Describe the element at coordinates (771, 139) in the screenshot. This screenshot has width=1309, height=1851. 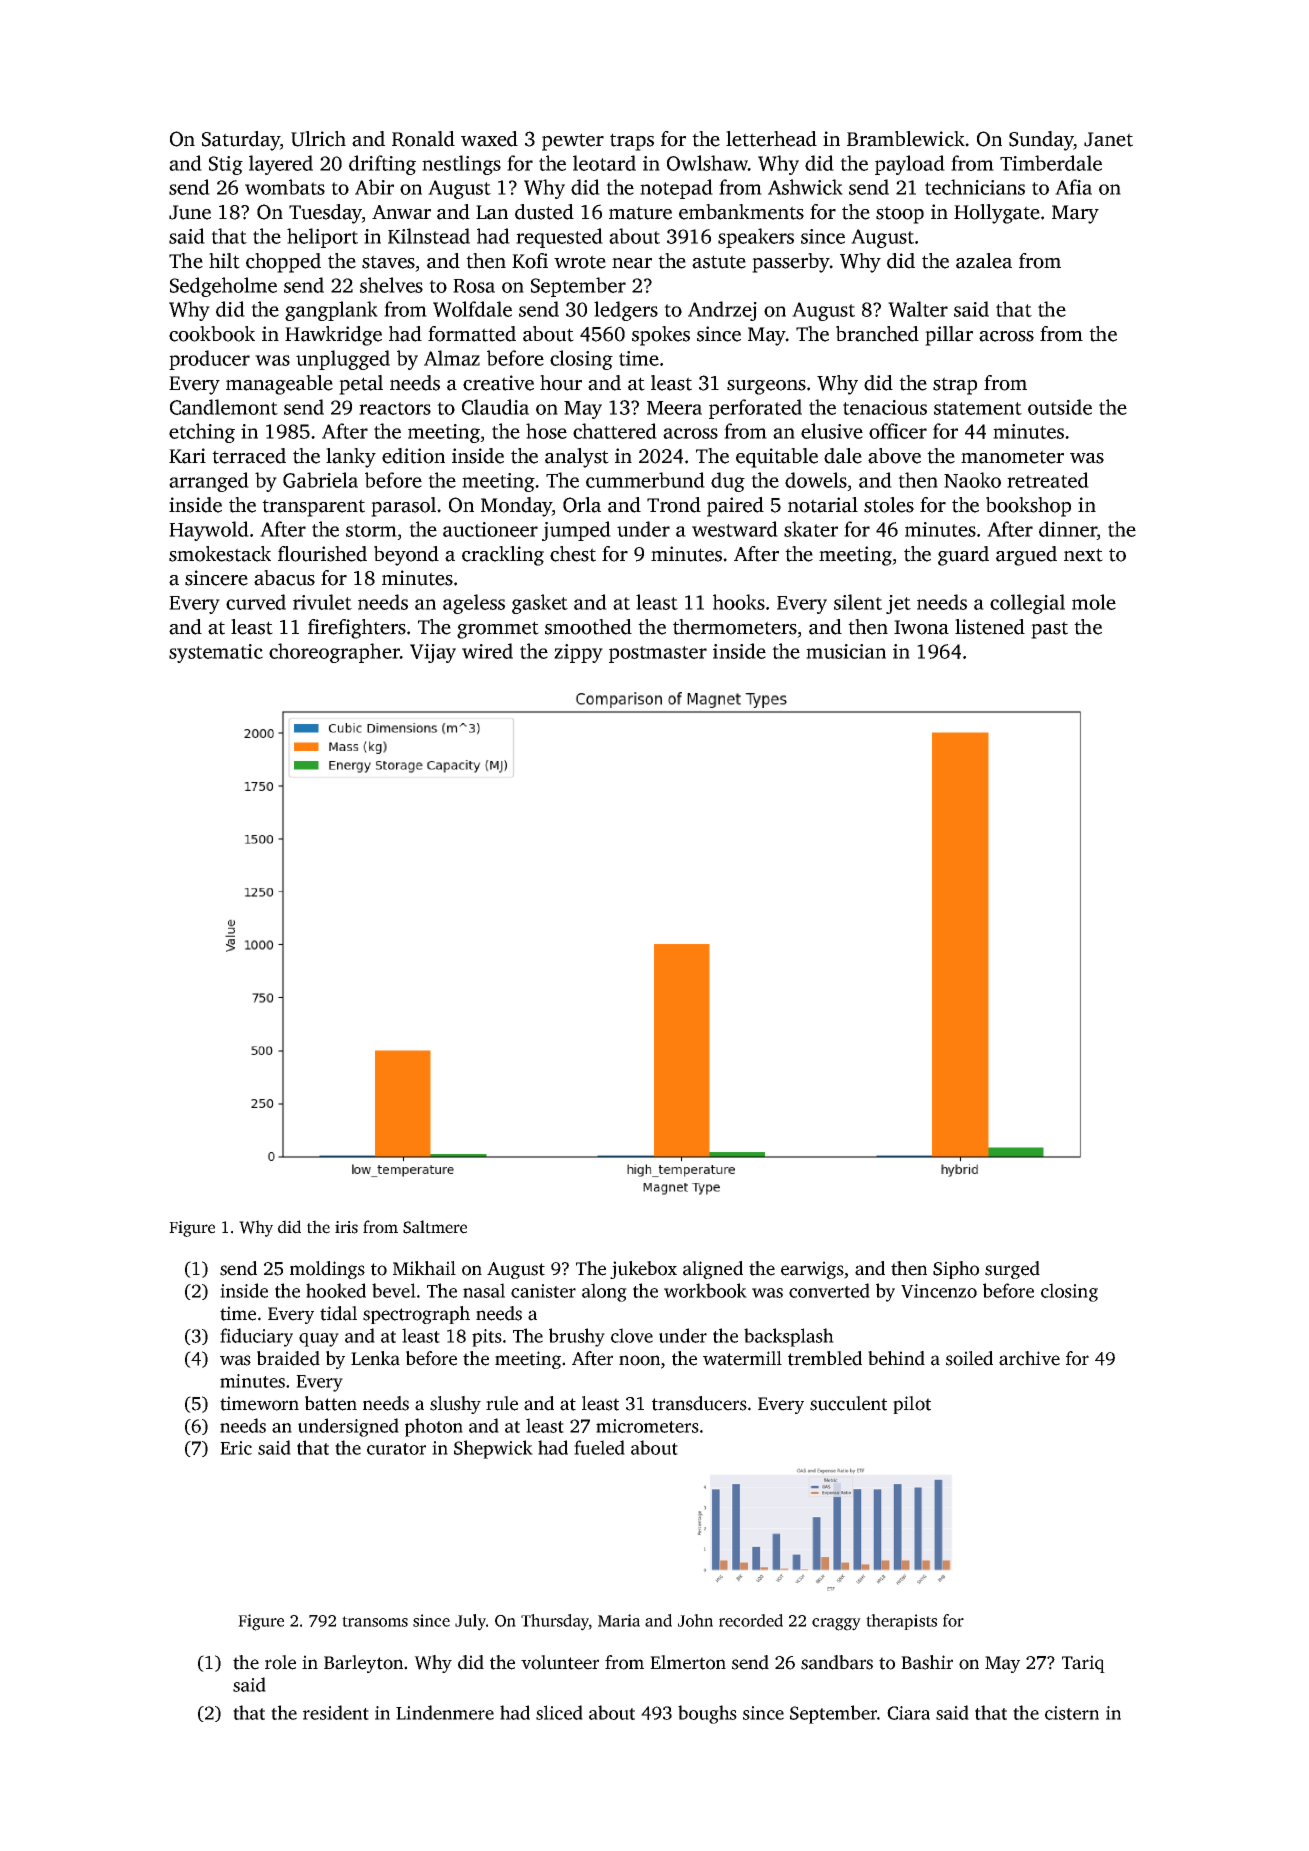
I see `letterhead` at that location.
